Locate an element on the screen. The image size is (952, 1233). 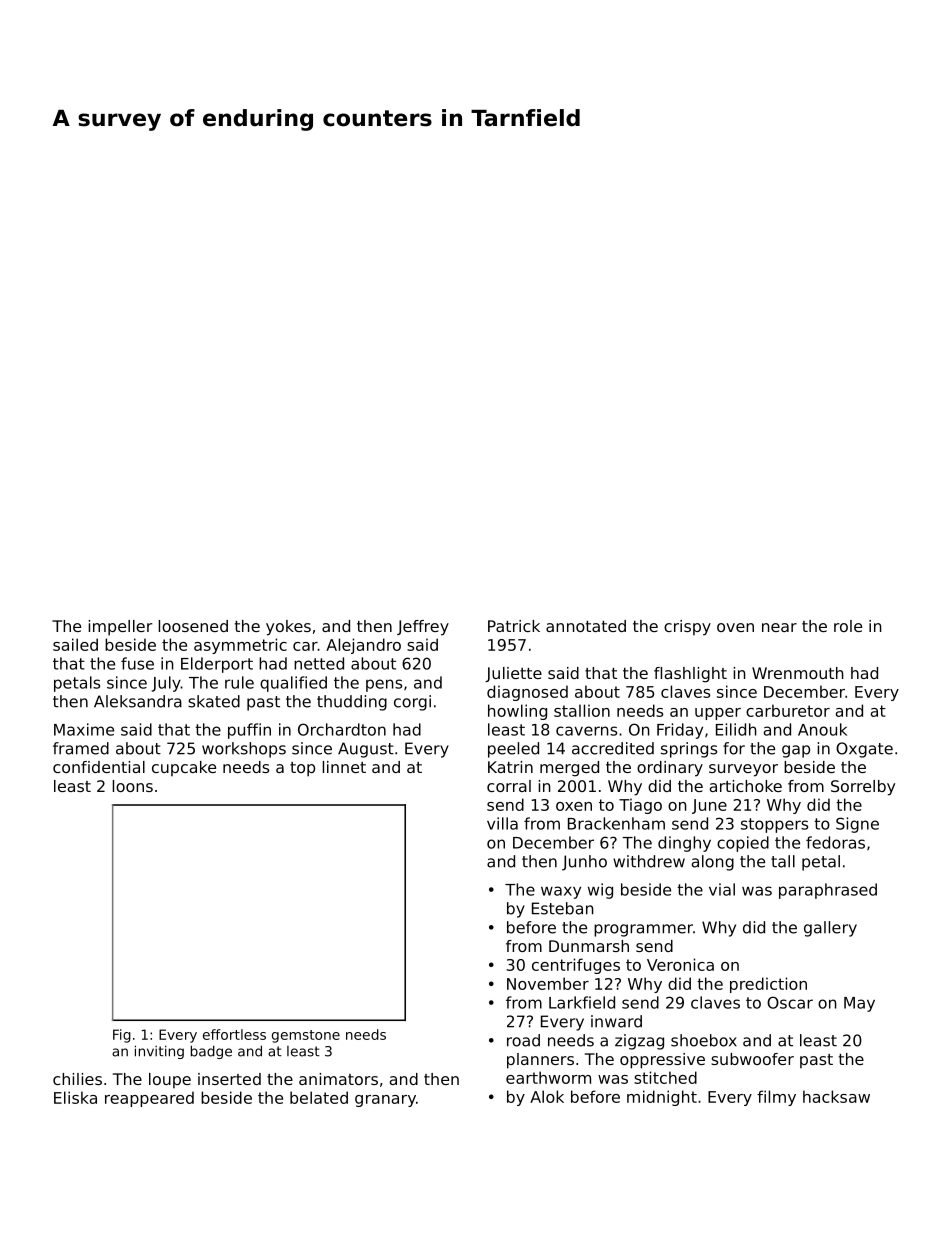
Eliska is located at coordinates (75, 1097).
